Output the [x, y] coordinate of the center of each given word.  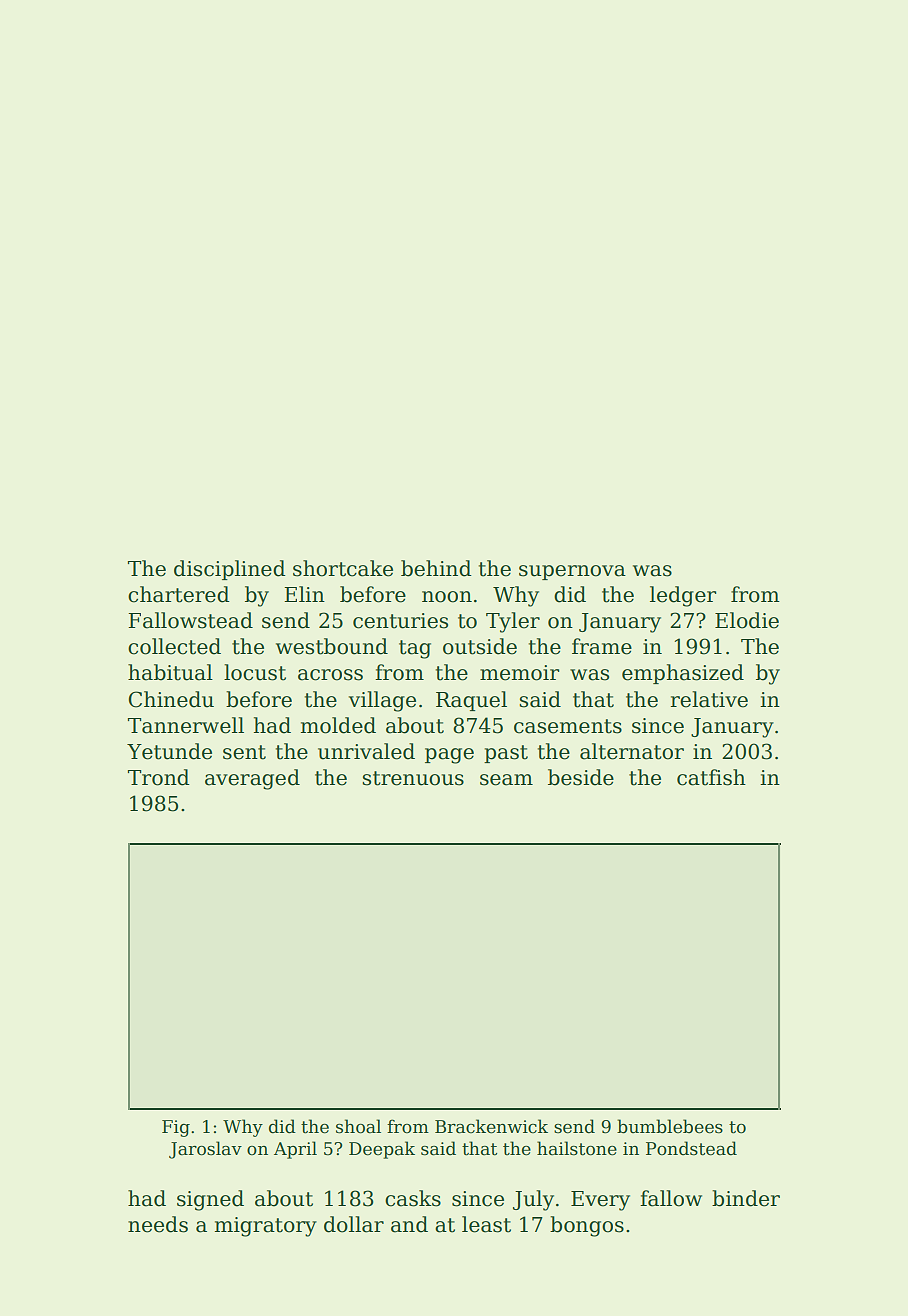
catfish [711, 777]
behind [436, 568]
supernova [572, 572]
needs [158, 1224]
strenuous [413, 778]
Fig [176, 1128]
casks [413, 1198]
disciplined [230, 570]
